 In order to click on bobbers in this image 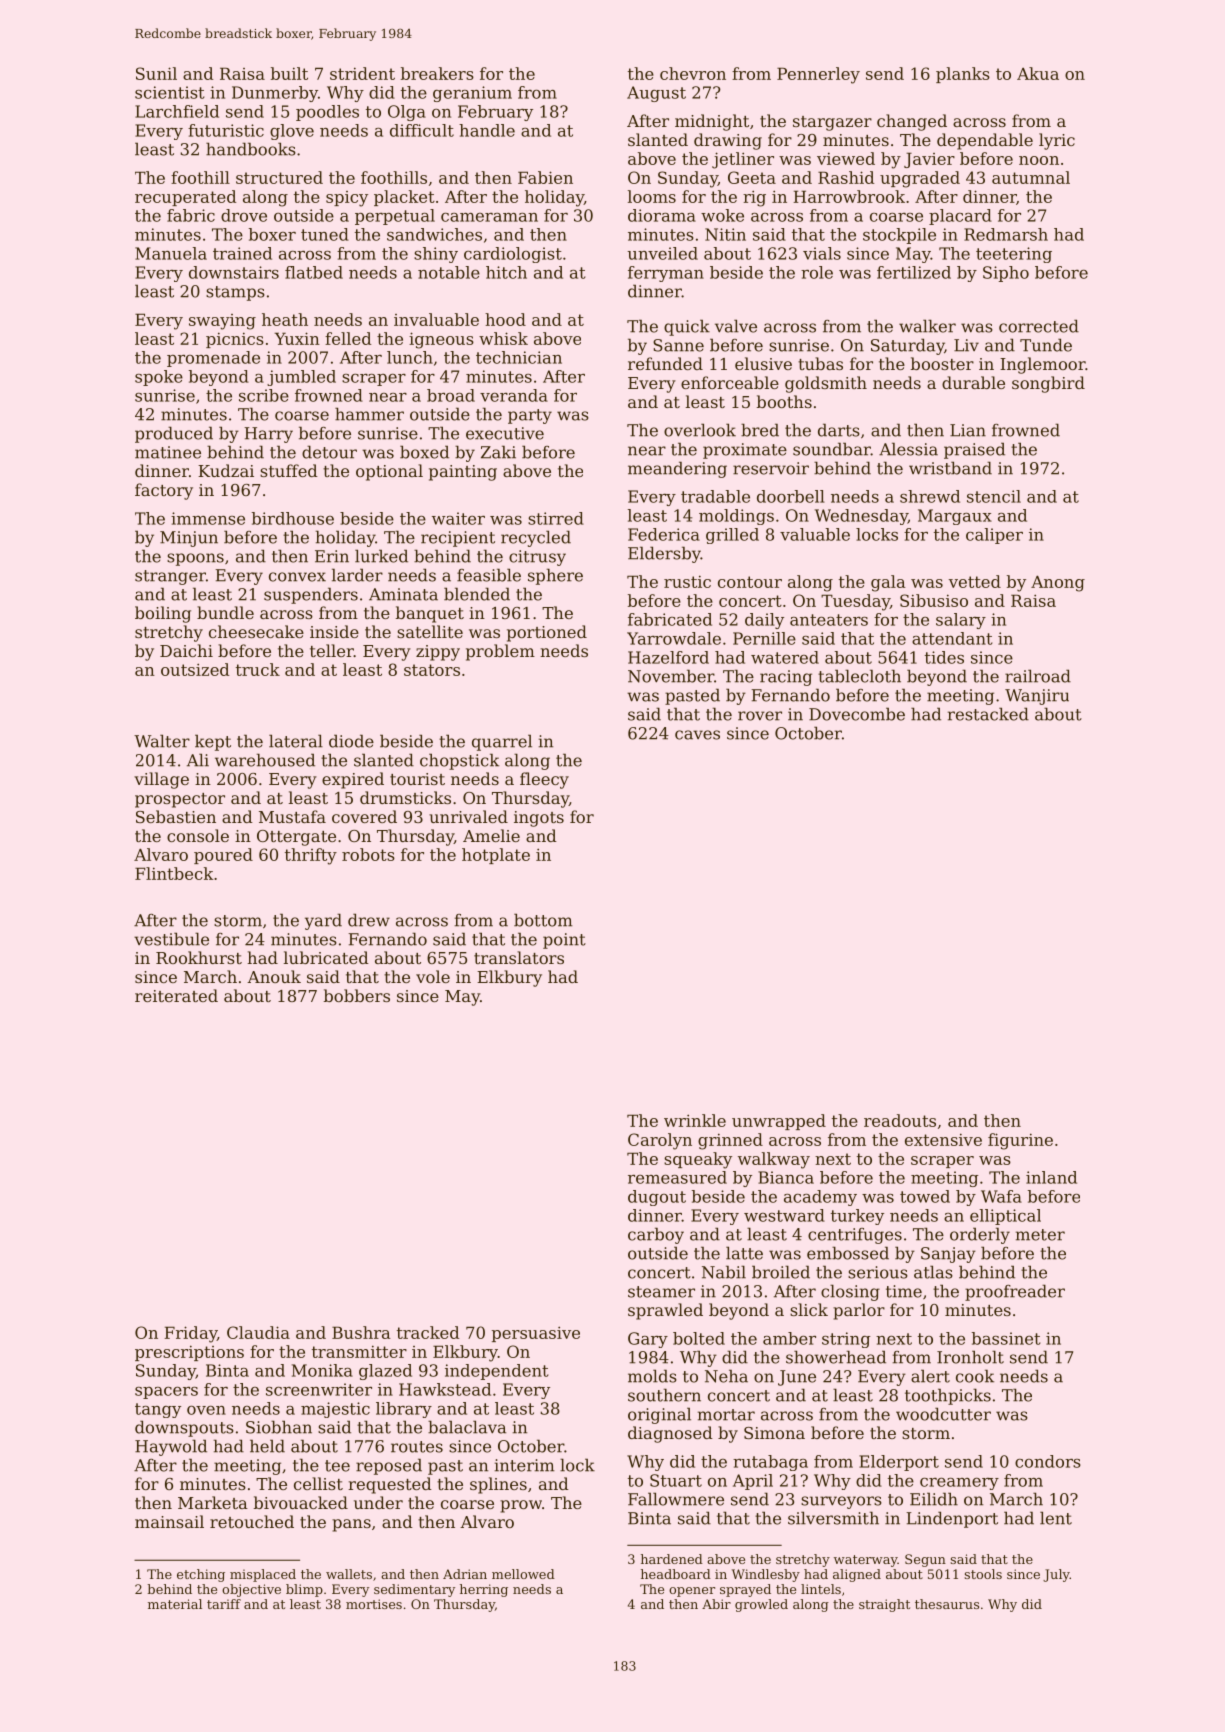, I will do `click(357, 995)`.
